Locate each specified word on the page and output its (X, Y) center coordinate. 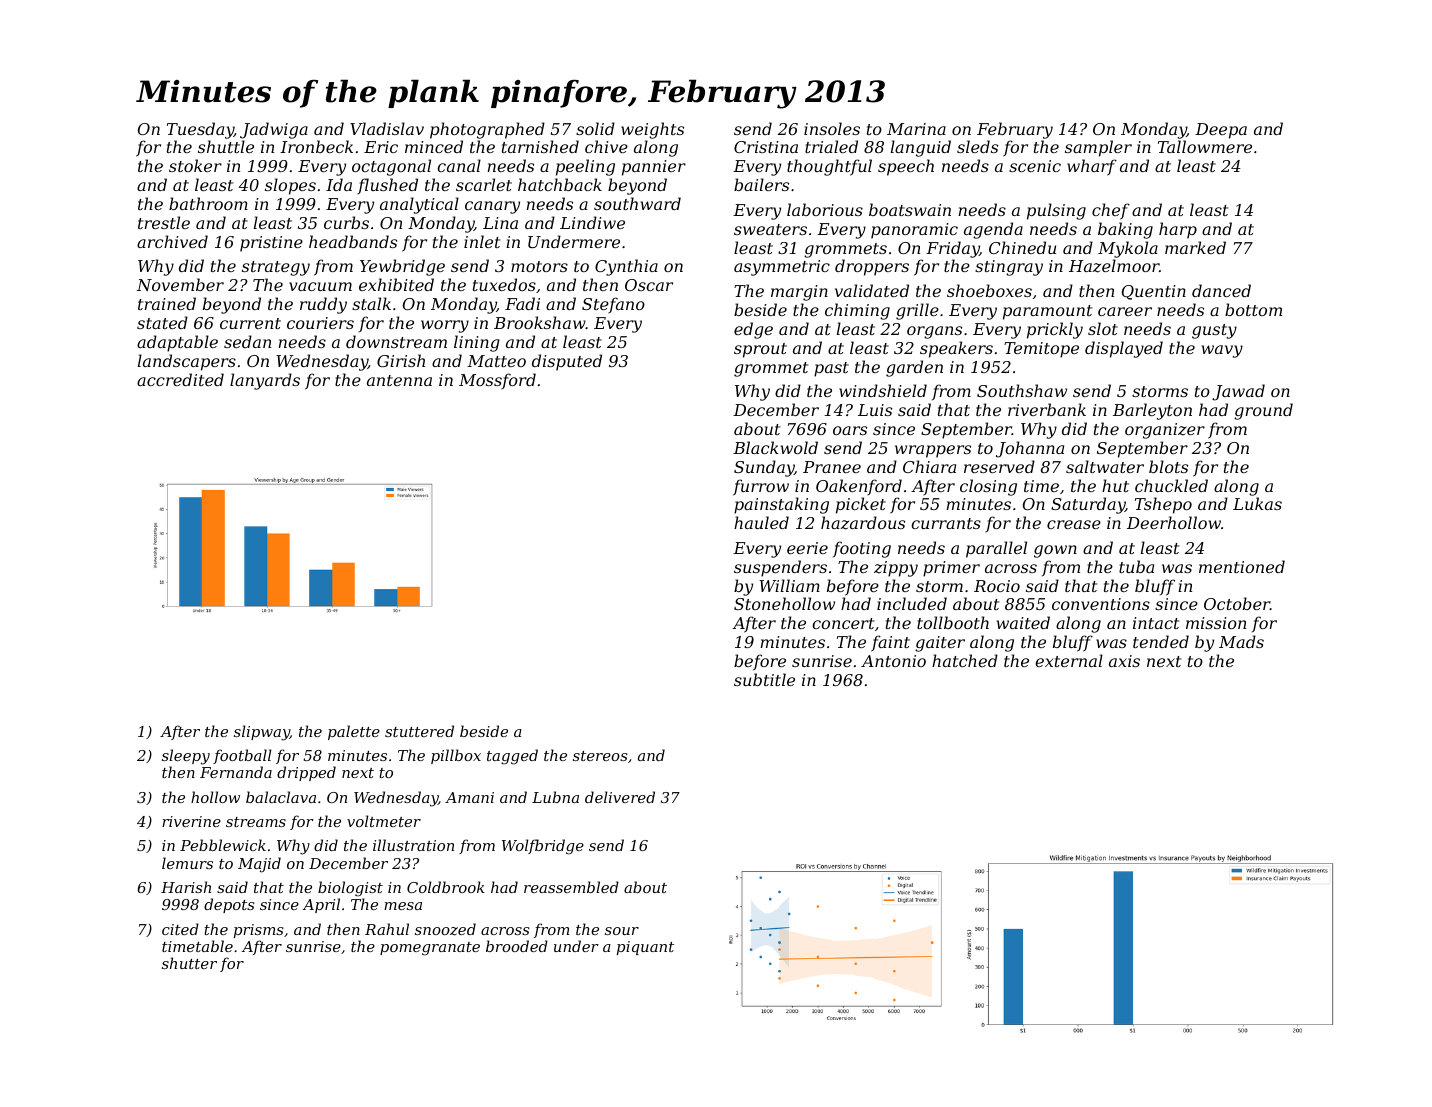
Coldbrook (446, 887)
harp (1178, 230)
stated (162, 322)
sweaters (770, 229)
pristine (271, 244)
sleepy (186, 757)
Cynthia (626, 267)
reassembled (571, 887)
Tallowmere (1205, 146)
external (1069, 660)
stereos (600, 756)
